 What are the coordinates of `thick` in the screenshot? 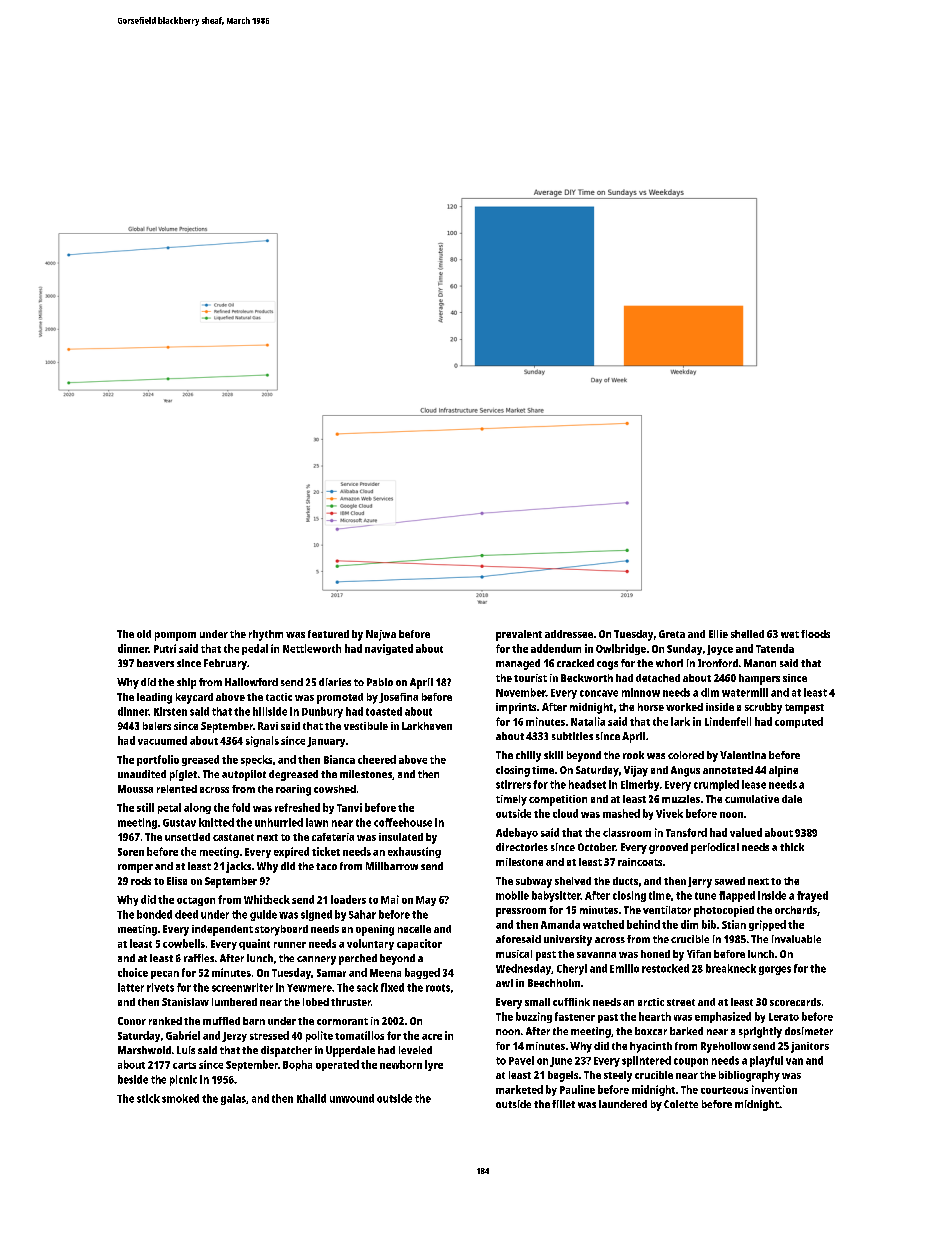 It's located at (792, 847).
